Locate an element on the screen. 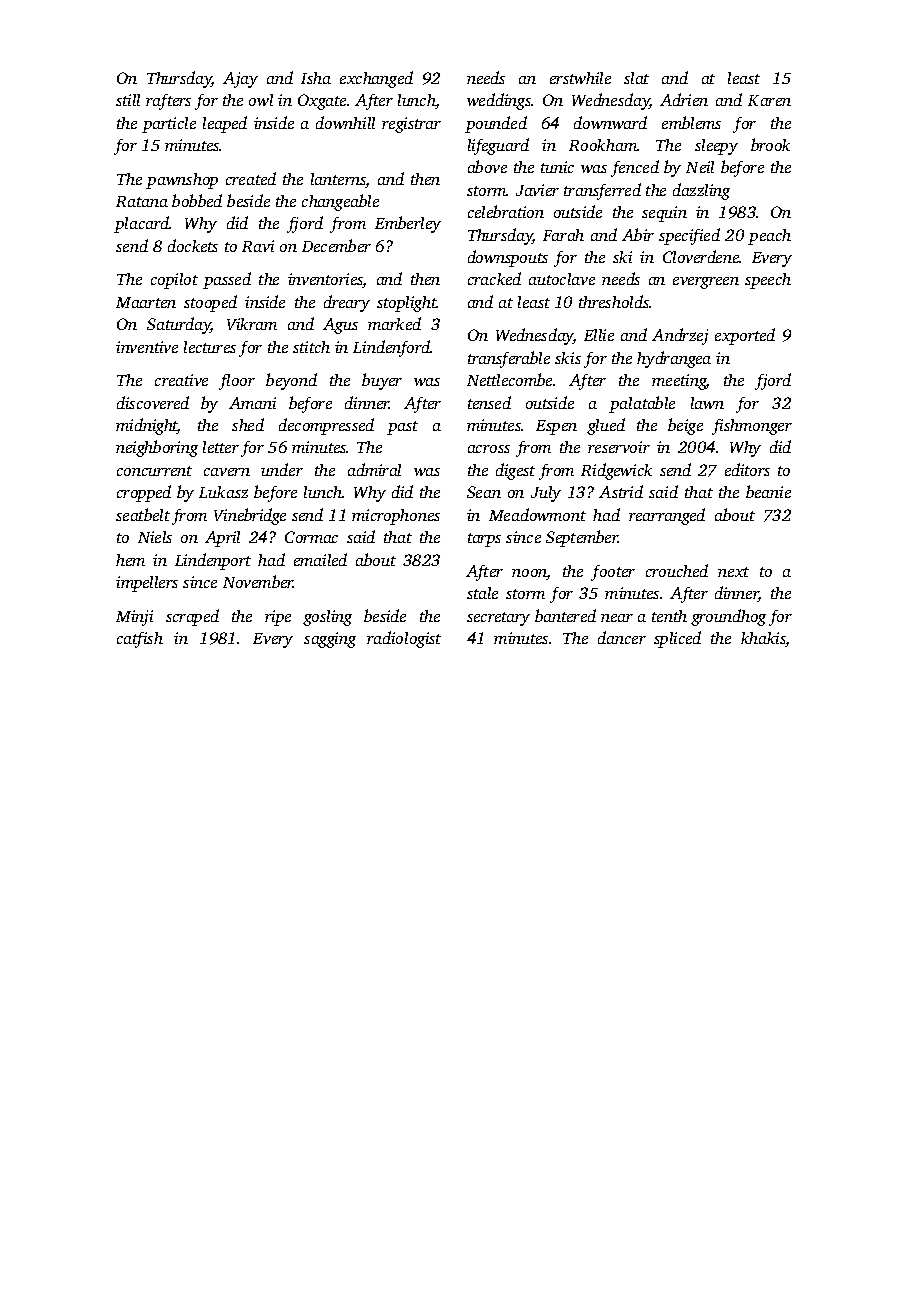 The width and height of the screenshot is (908, 1316). slat is located at coordinates (636, 78).
